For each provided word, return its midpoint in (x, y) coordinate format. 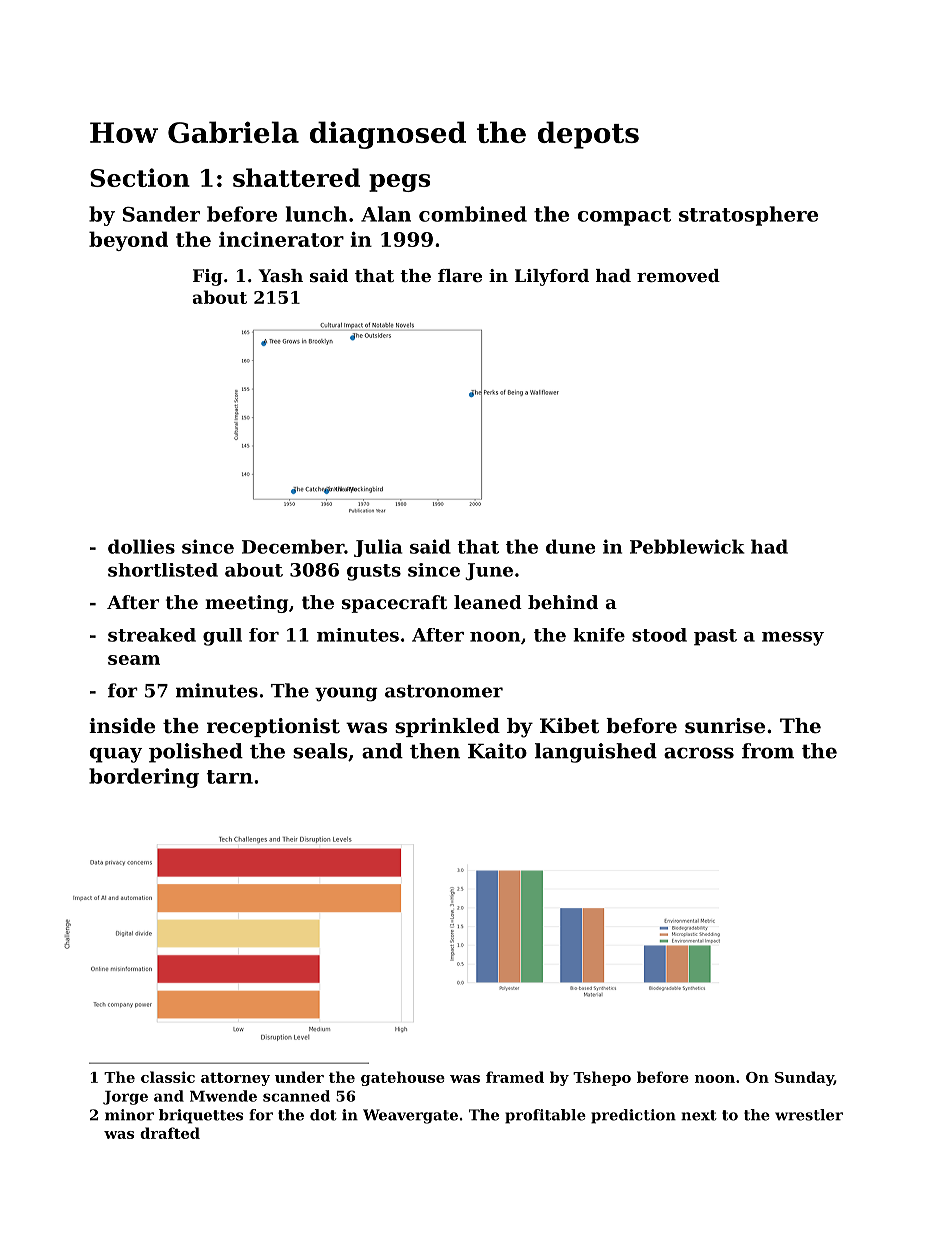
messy (793, 639)
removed (678, 275)
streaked (152, 635)
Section (140, 177)
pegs (399, 183)
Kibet (569, 726)
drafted (170, 1133)
